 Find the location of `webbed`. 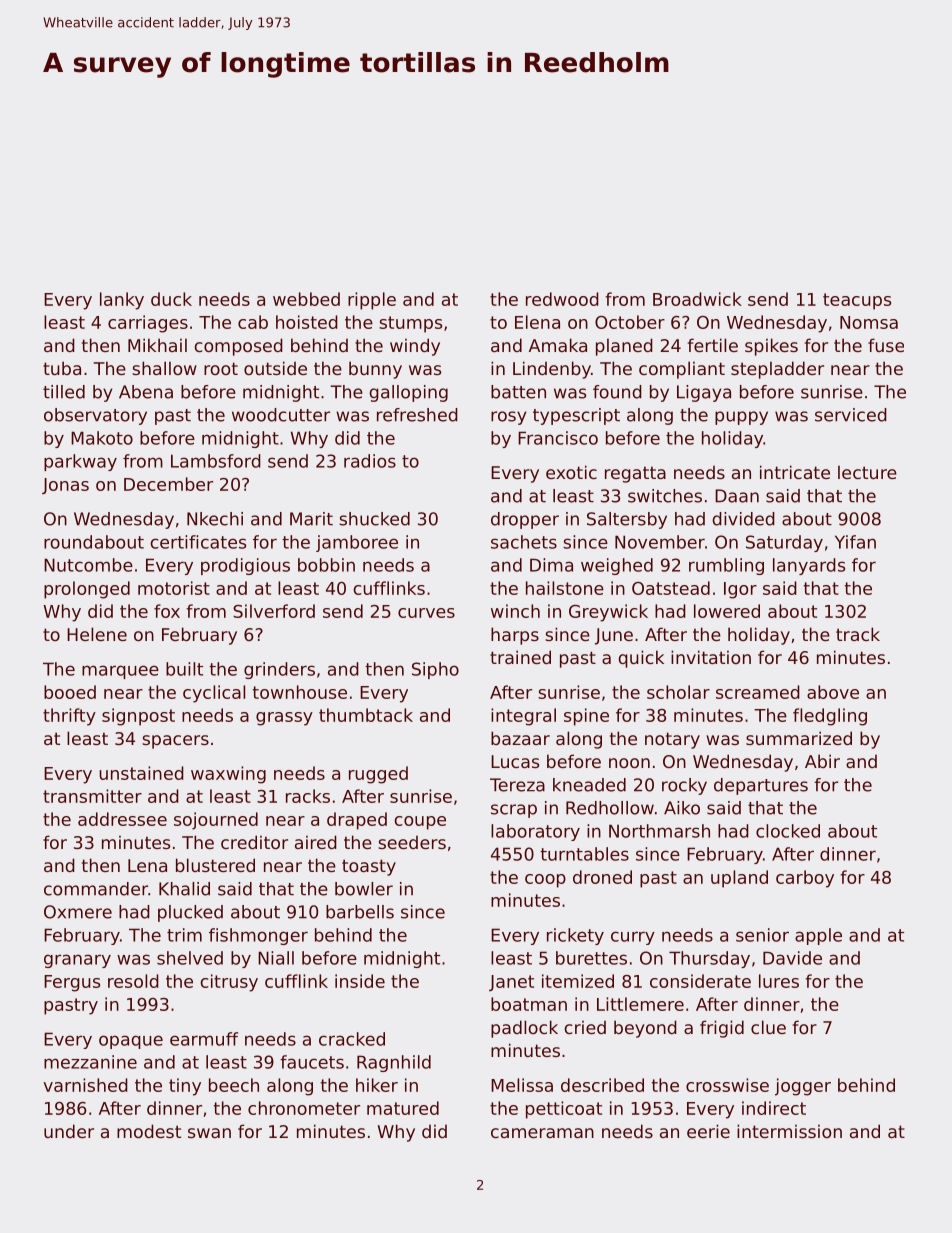

webbed is located at coordinates (306, 299).
